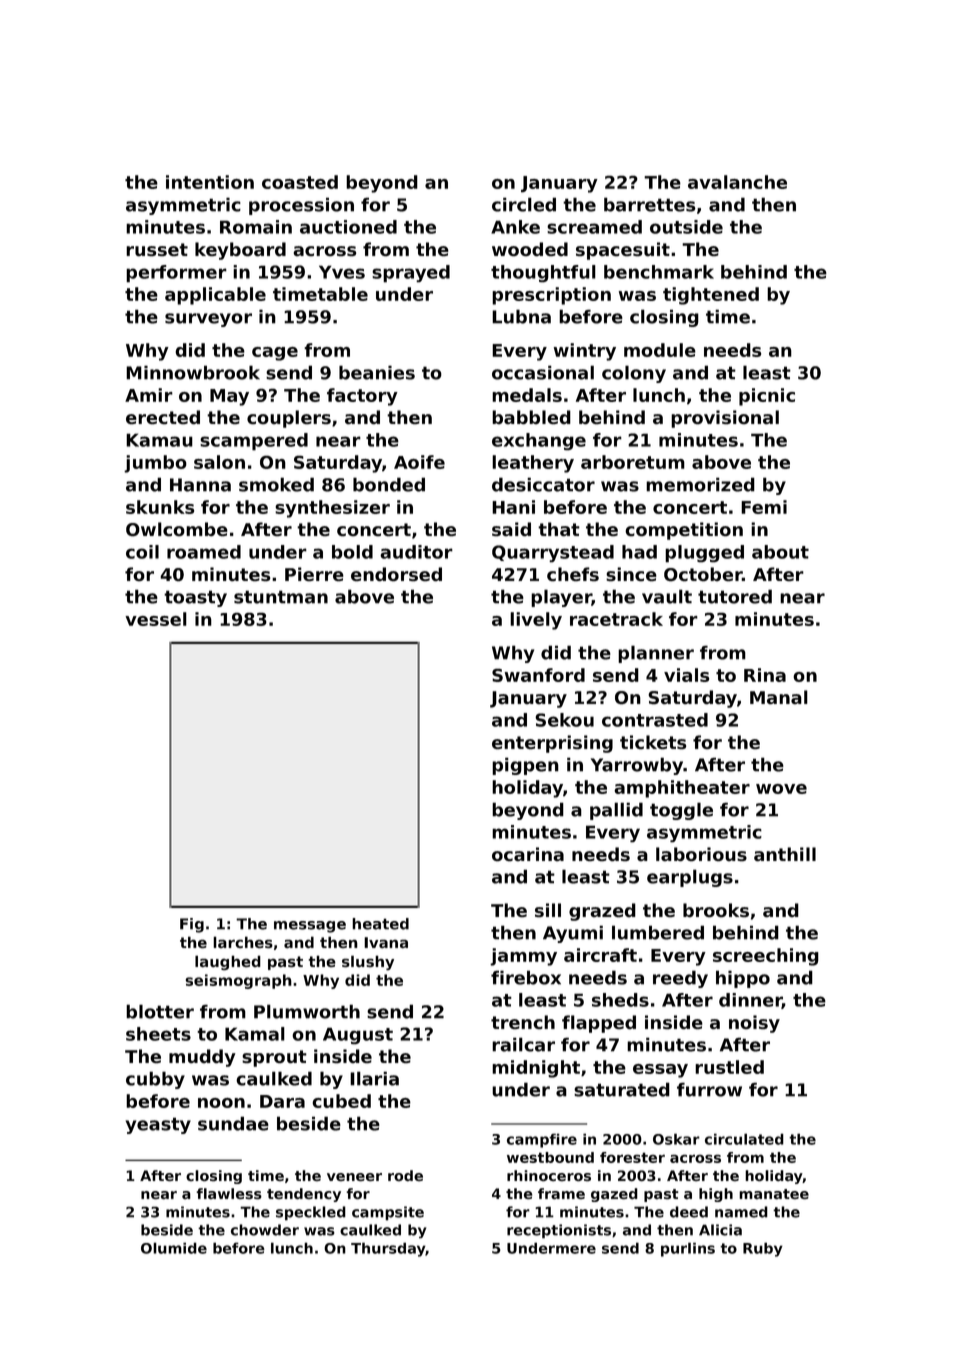 Image resolution: width=955 pixels, height=1355 pixels. Describe the element at coordinates (265, 1230) in the image. I see `chowder` at that location.
